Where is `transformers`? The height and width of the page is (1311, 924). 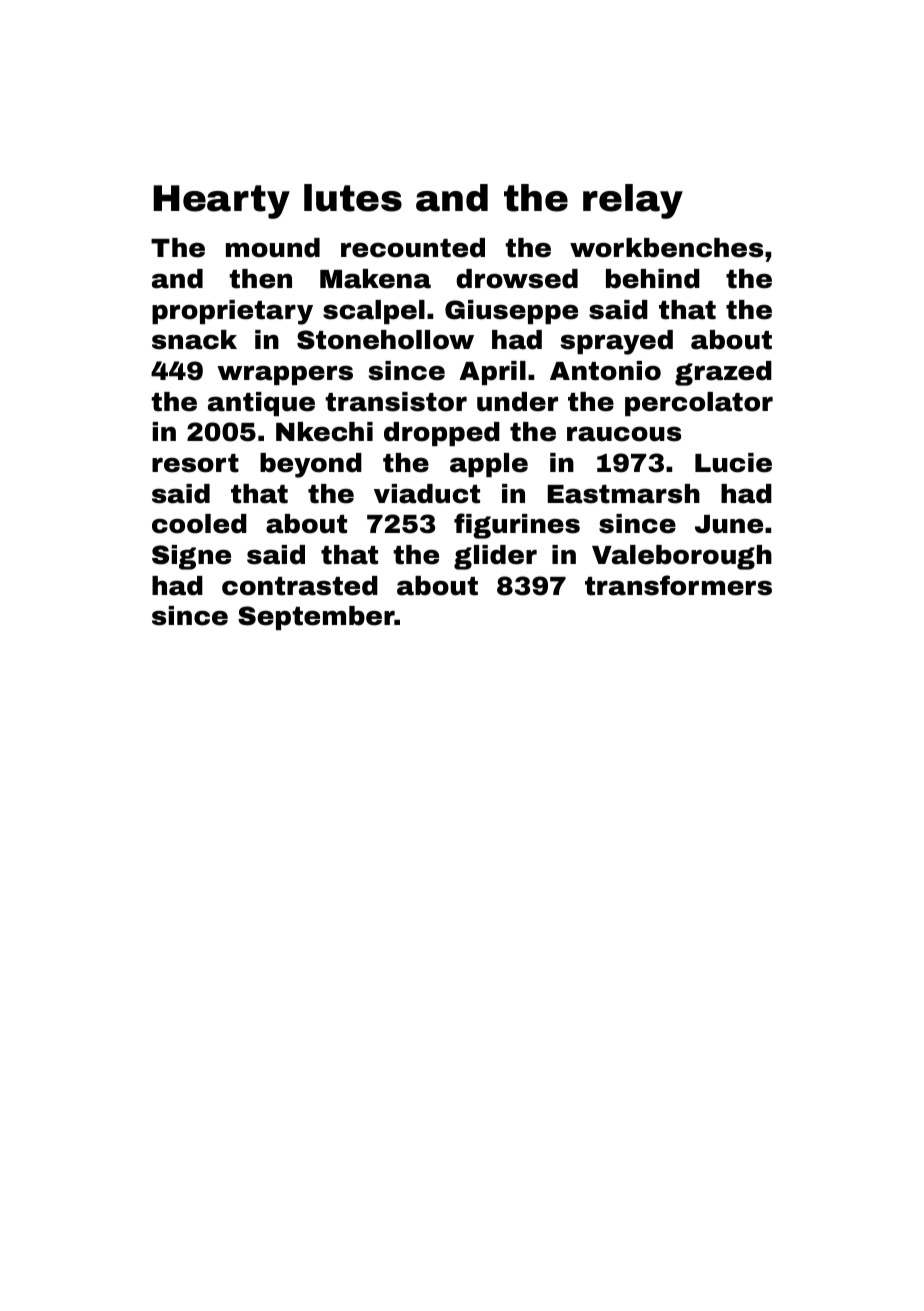 transformers is located at coordinates (678, 585).
